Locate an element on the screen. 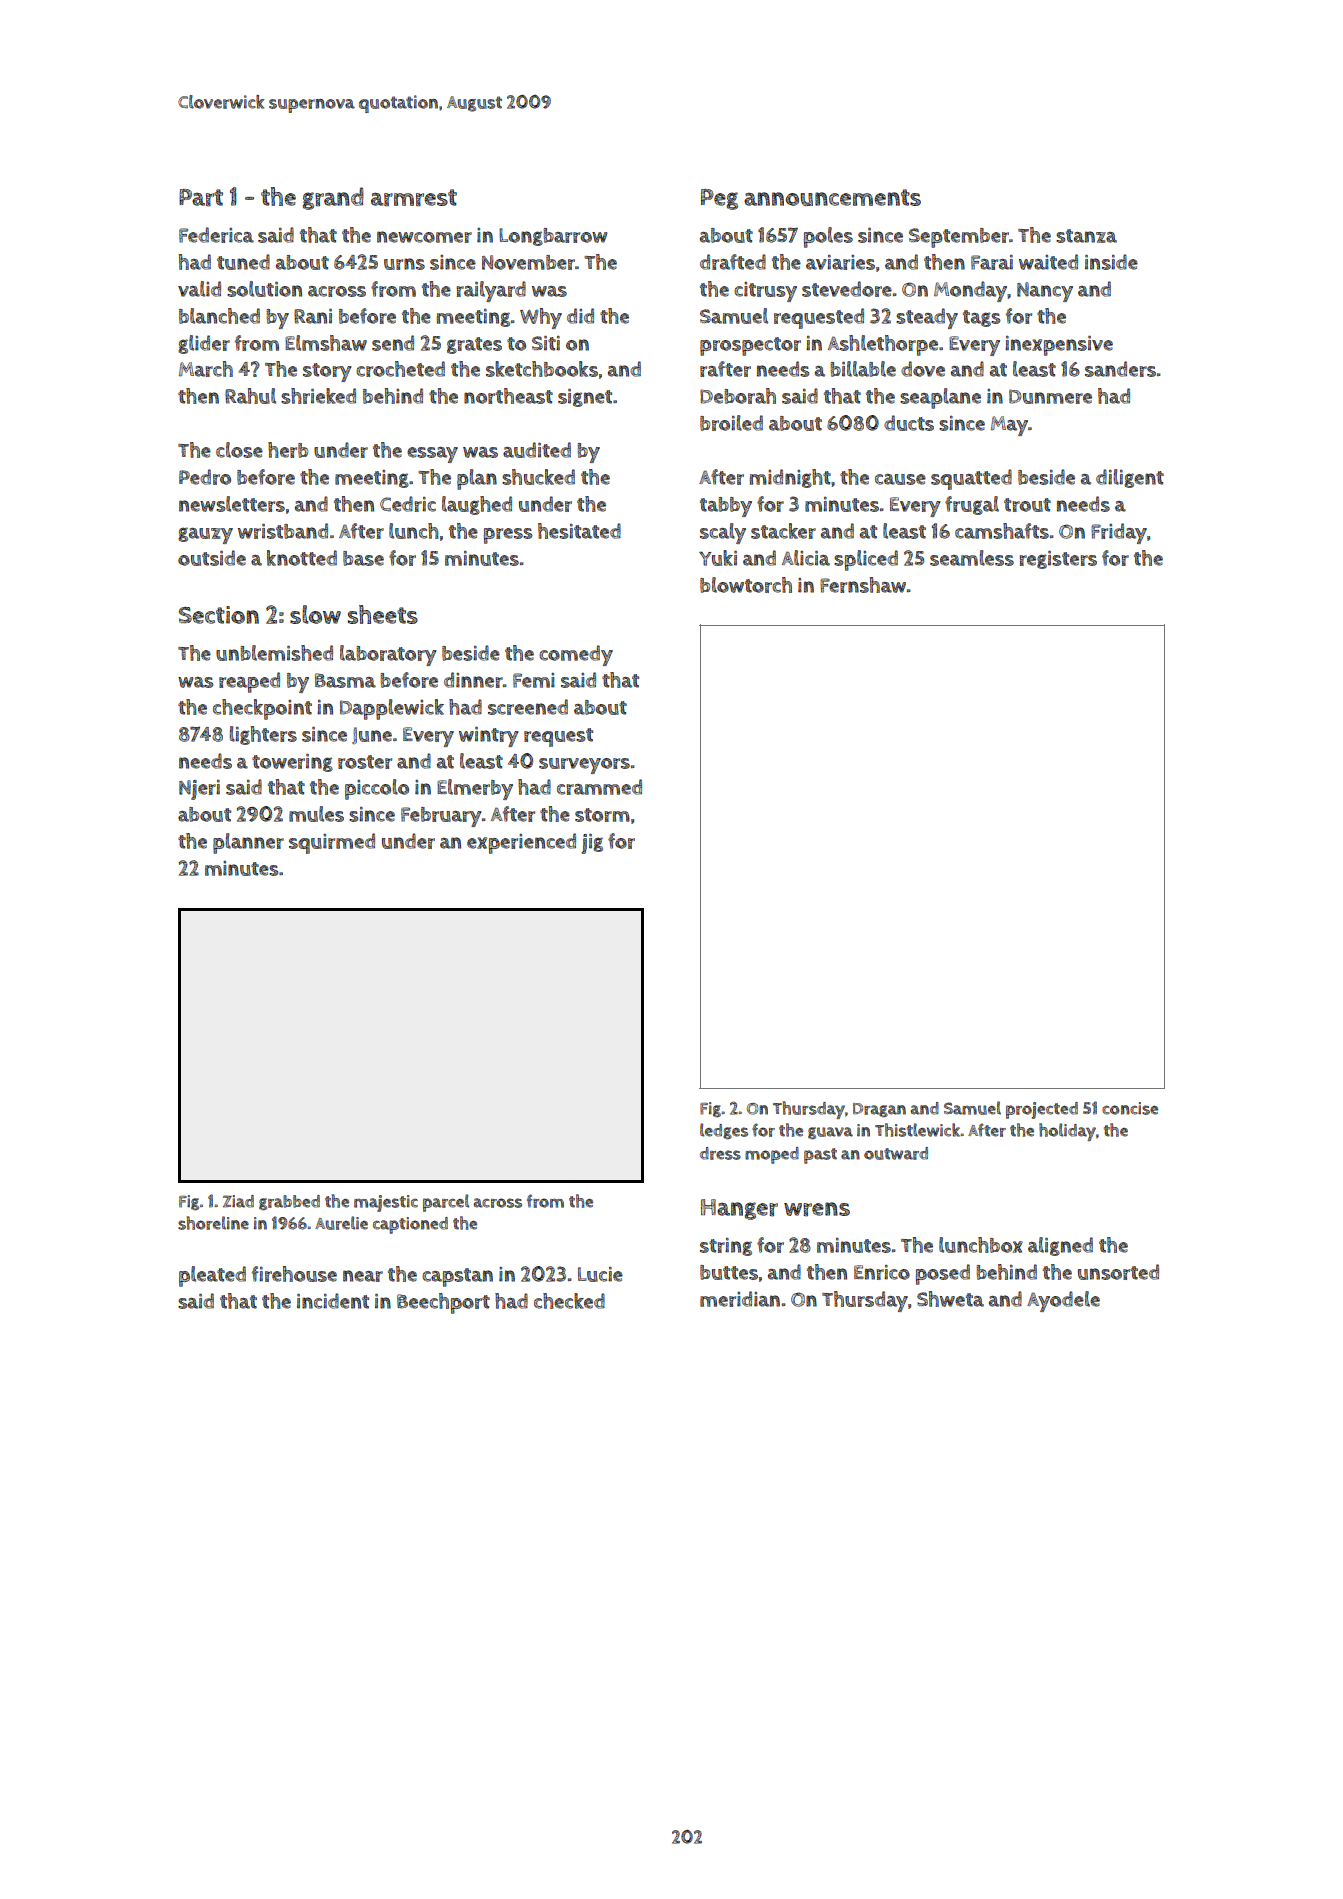  tuned is located at coordinates (243, 262).
